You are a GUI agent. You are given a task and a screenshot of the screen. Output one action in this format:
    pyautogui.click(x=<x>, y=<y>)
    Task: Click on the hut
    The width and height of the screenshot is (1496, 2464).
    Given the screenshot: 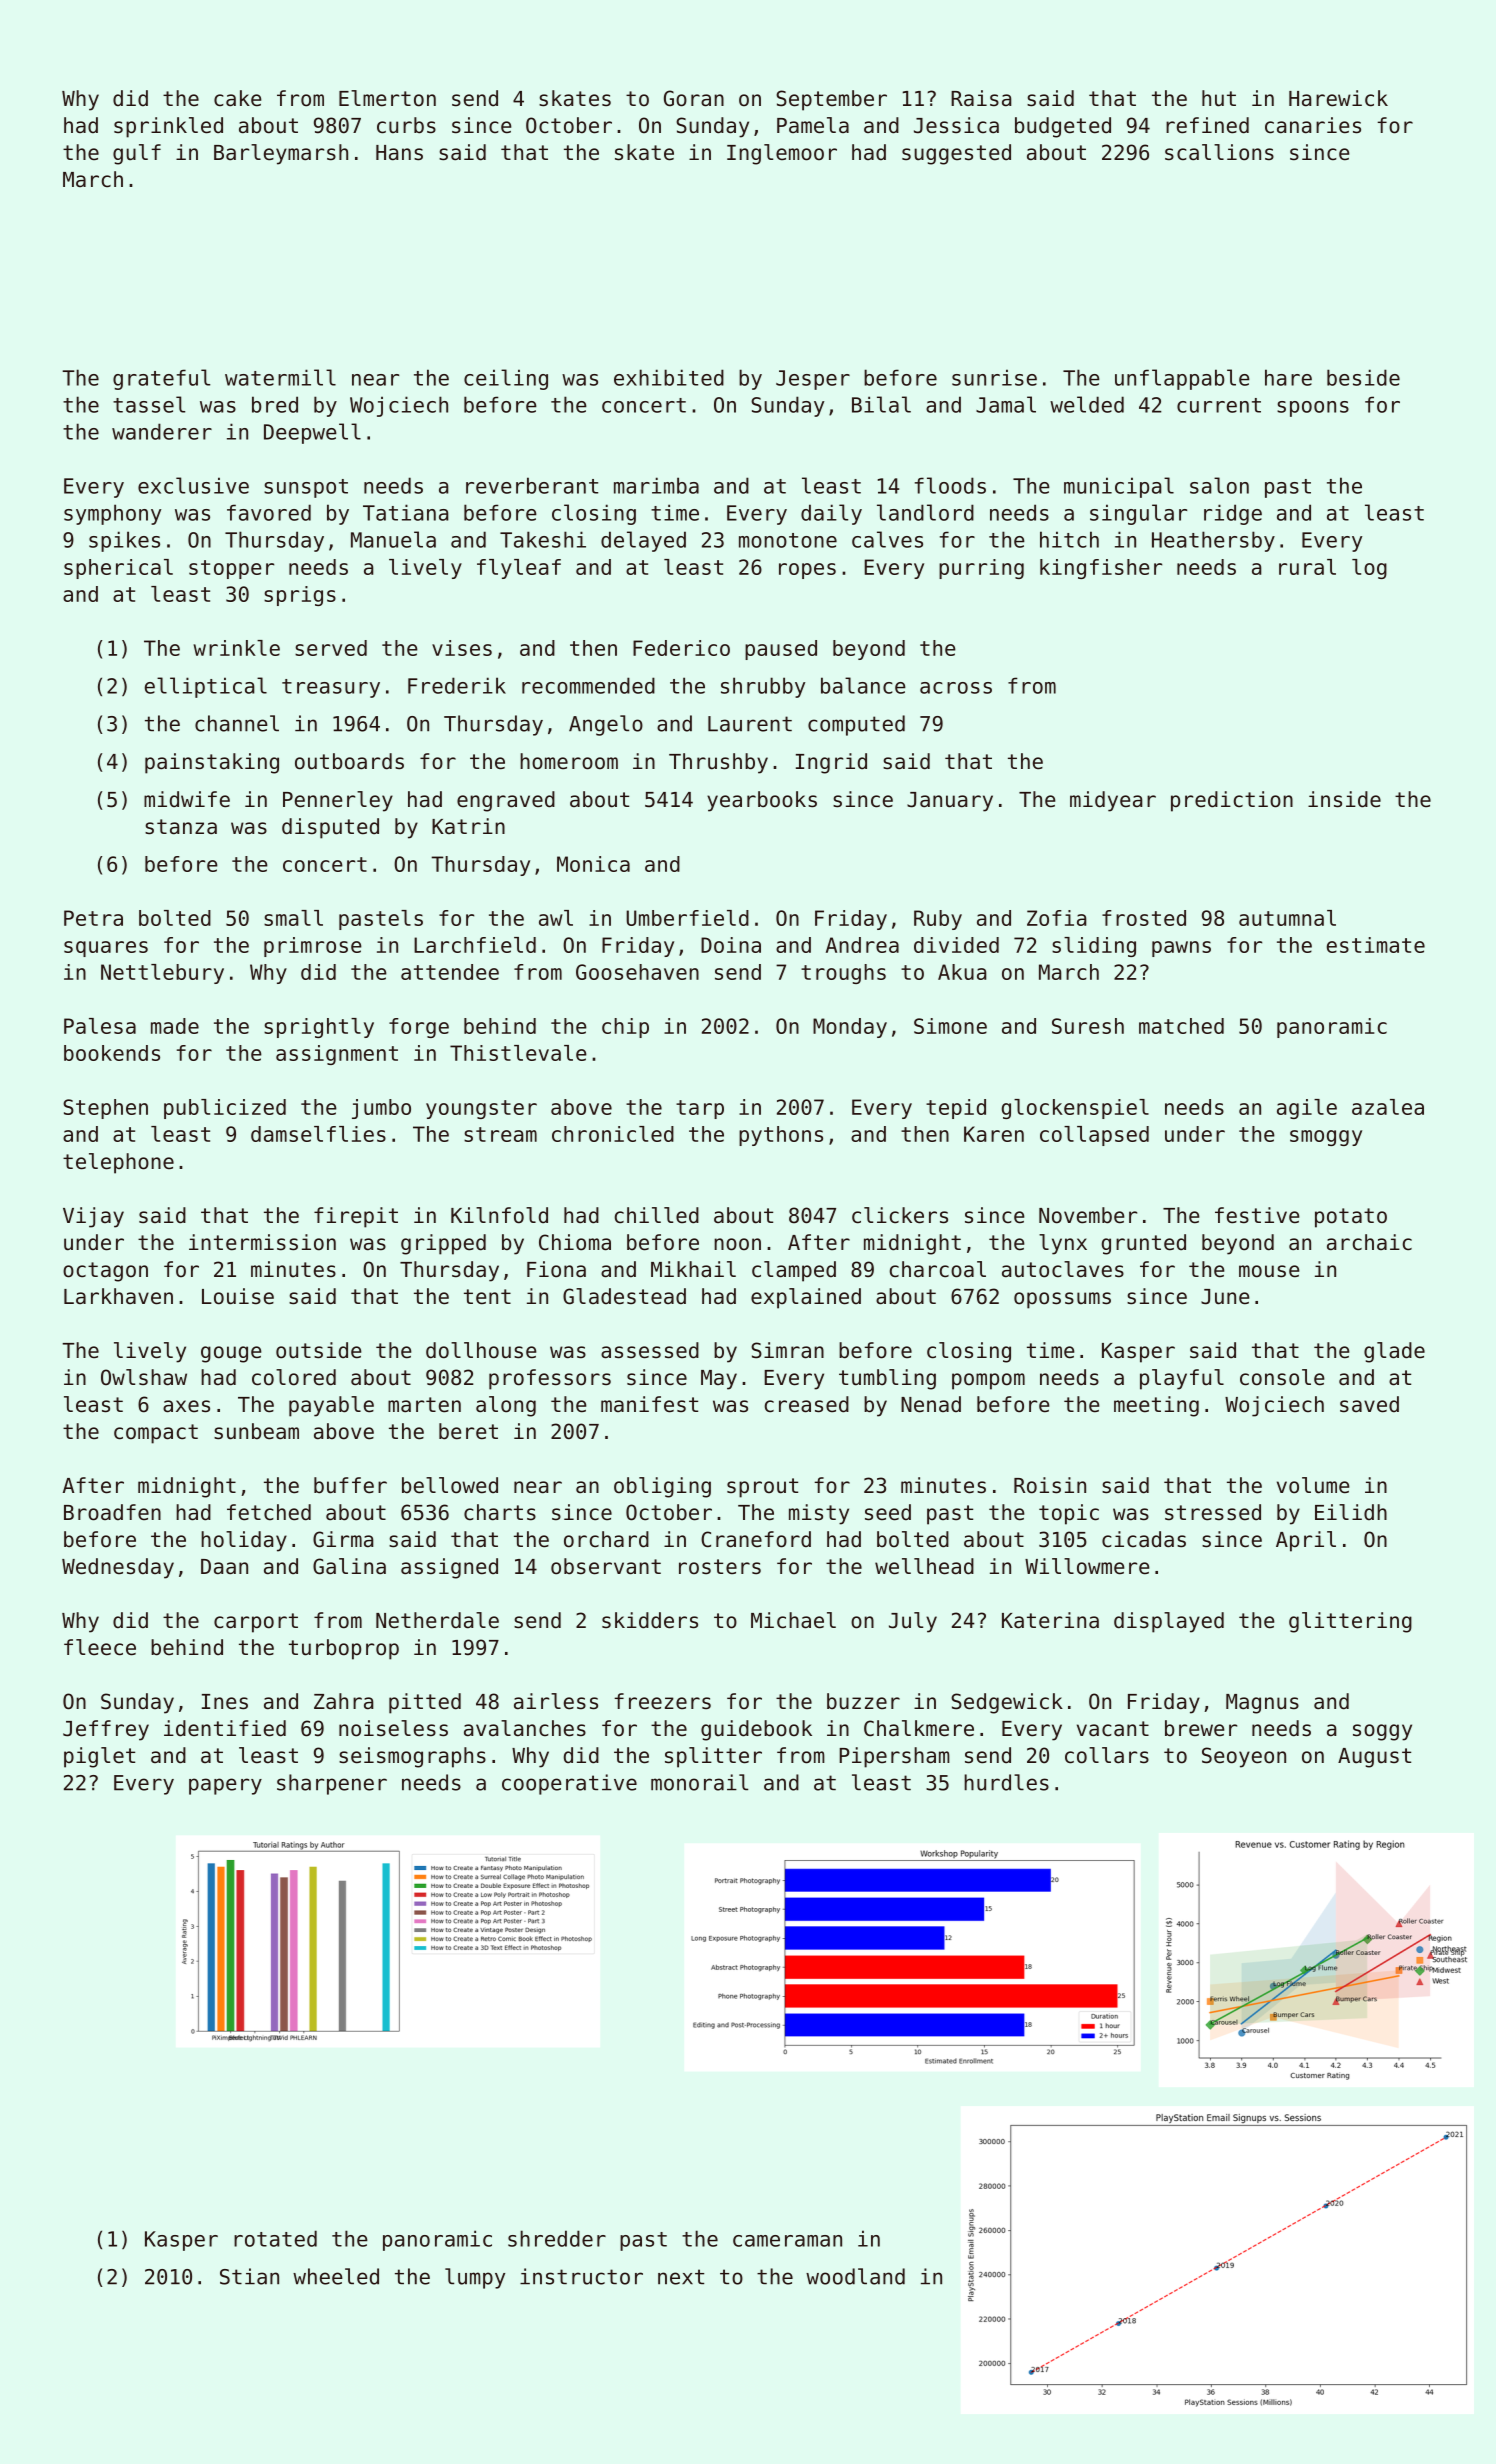 What is the action you would take?
    pyautogui.click(x=1219, y=98)
